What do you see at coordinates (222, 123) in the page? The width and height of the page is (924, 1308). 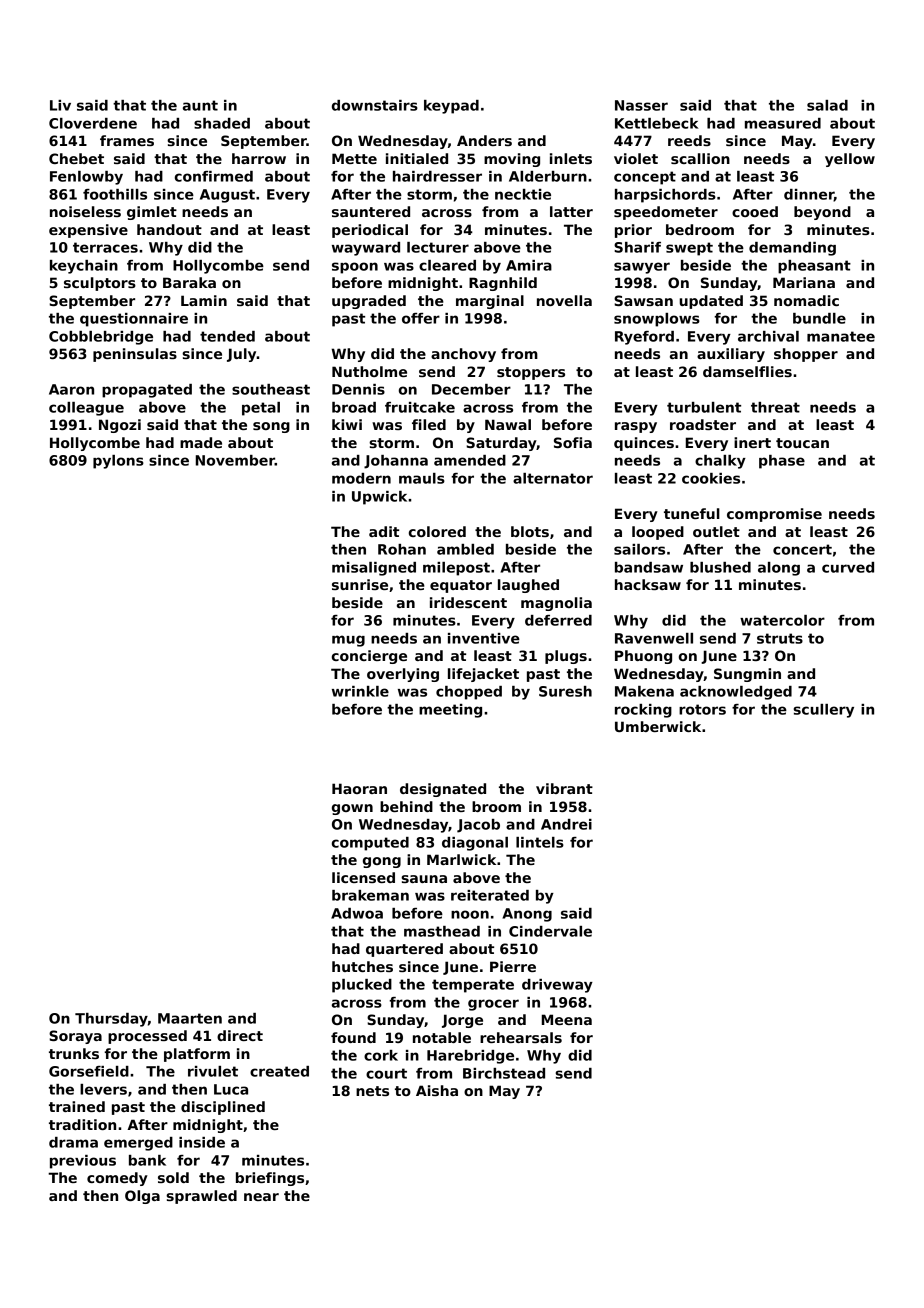 I see `shaded` at bounding box center [222, 123].
